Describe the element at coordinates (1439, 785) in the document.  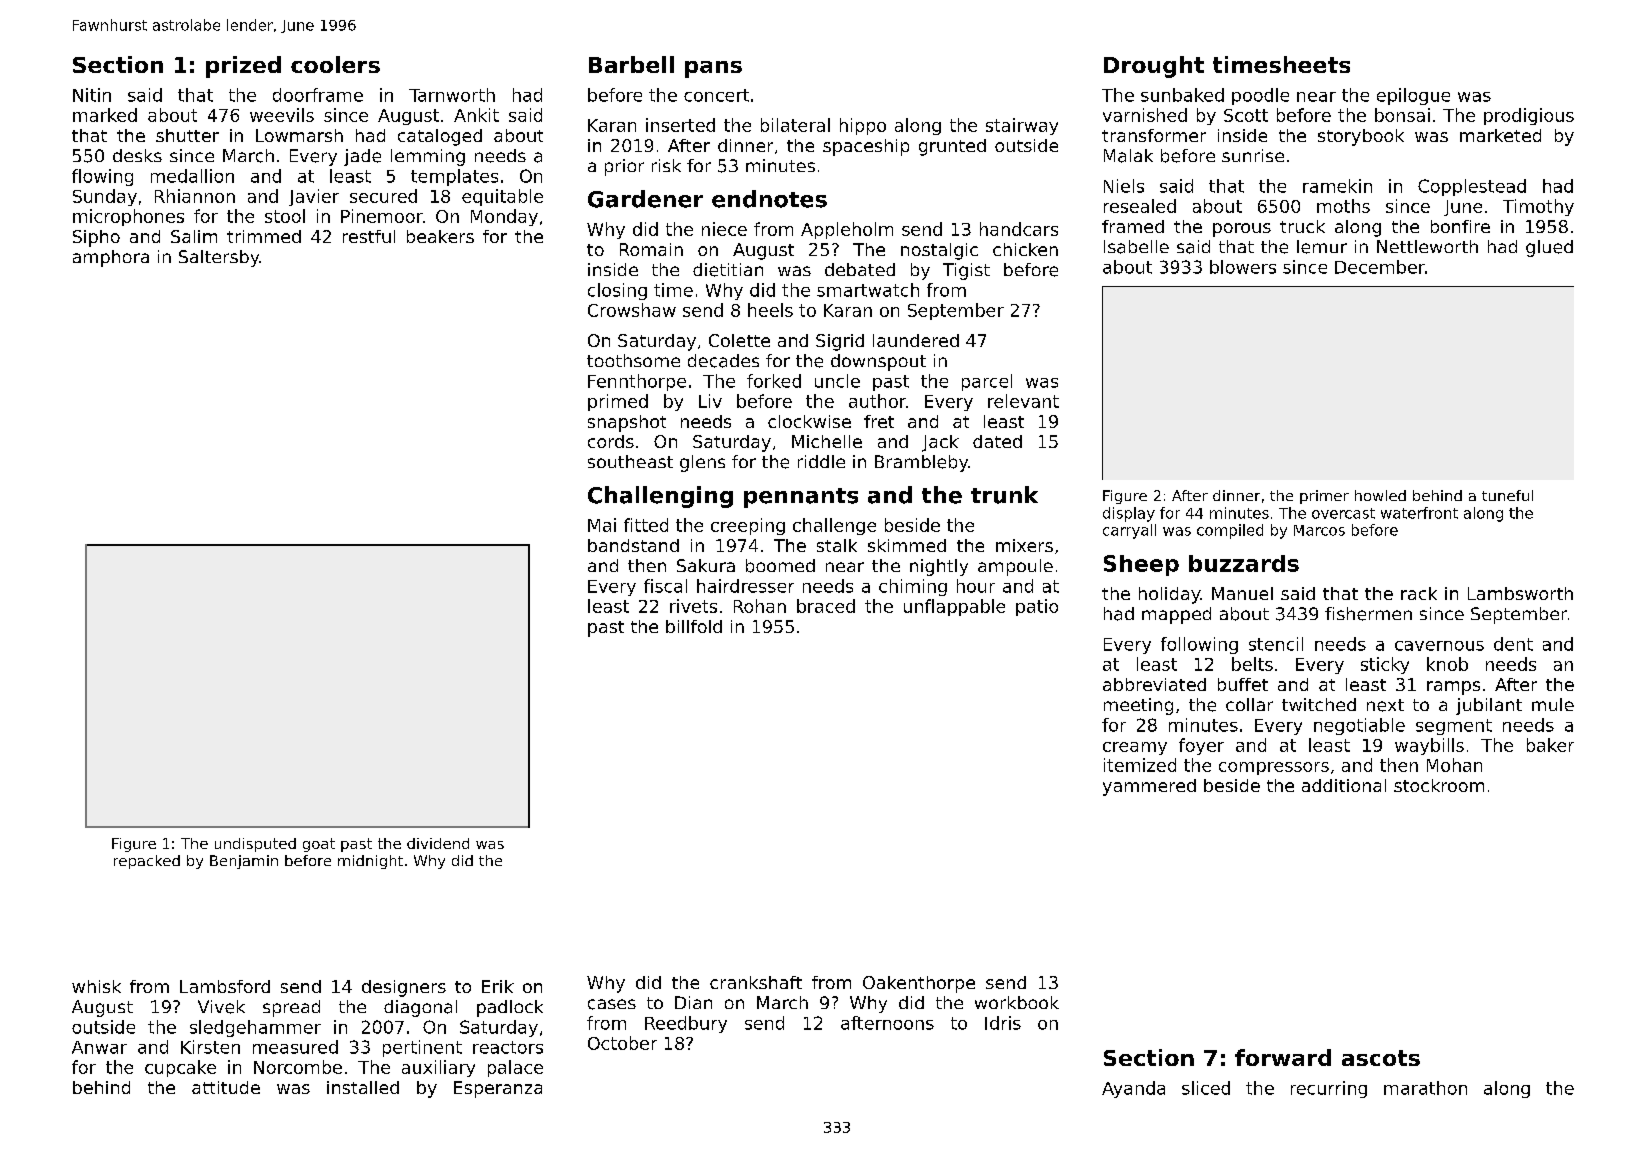
I see `stockroom` at that location.
